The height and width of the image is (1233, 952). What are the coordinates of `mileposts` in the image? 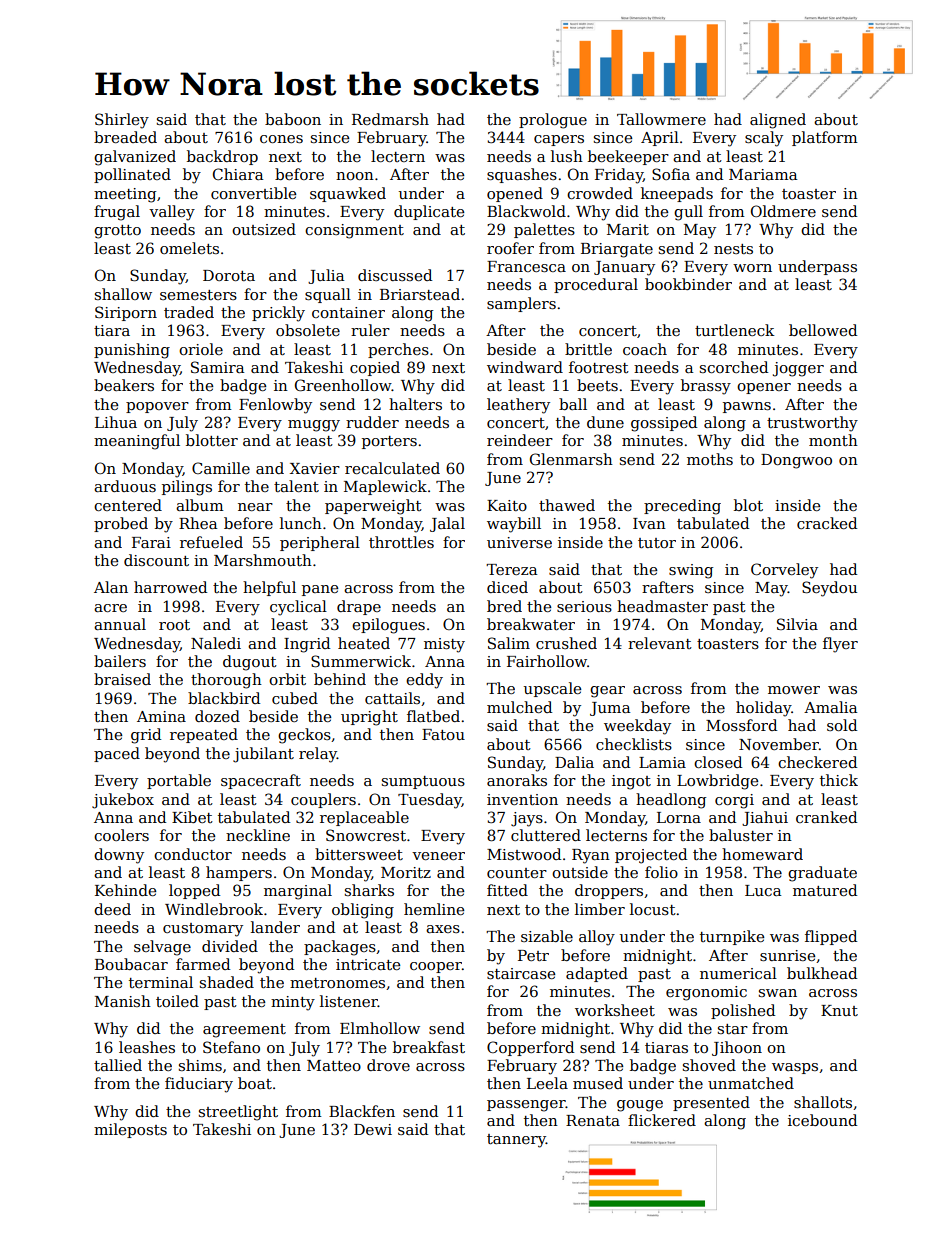 It's located at (130, 1130).
